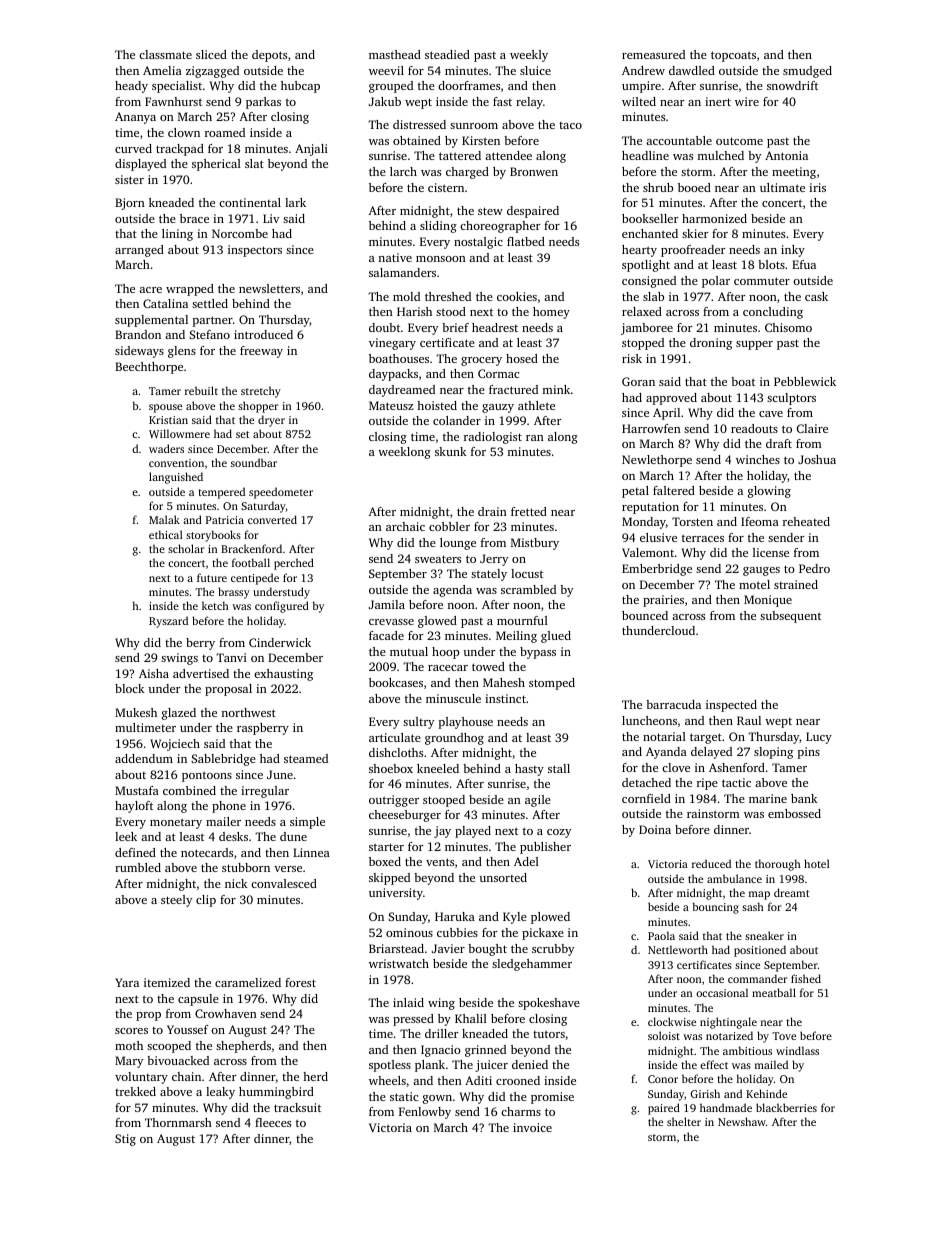 This screenshot has height=1233, width=952. I want to click on polar, so click(716, 282).
